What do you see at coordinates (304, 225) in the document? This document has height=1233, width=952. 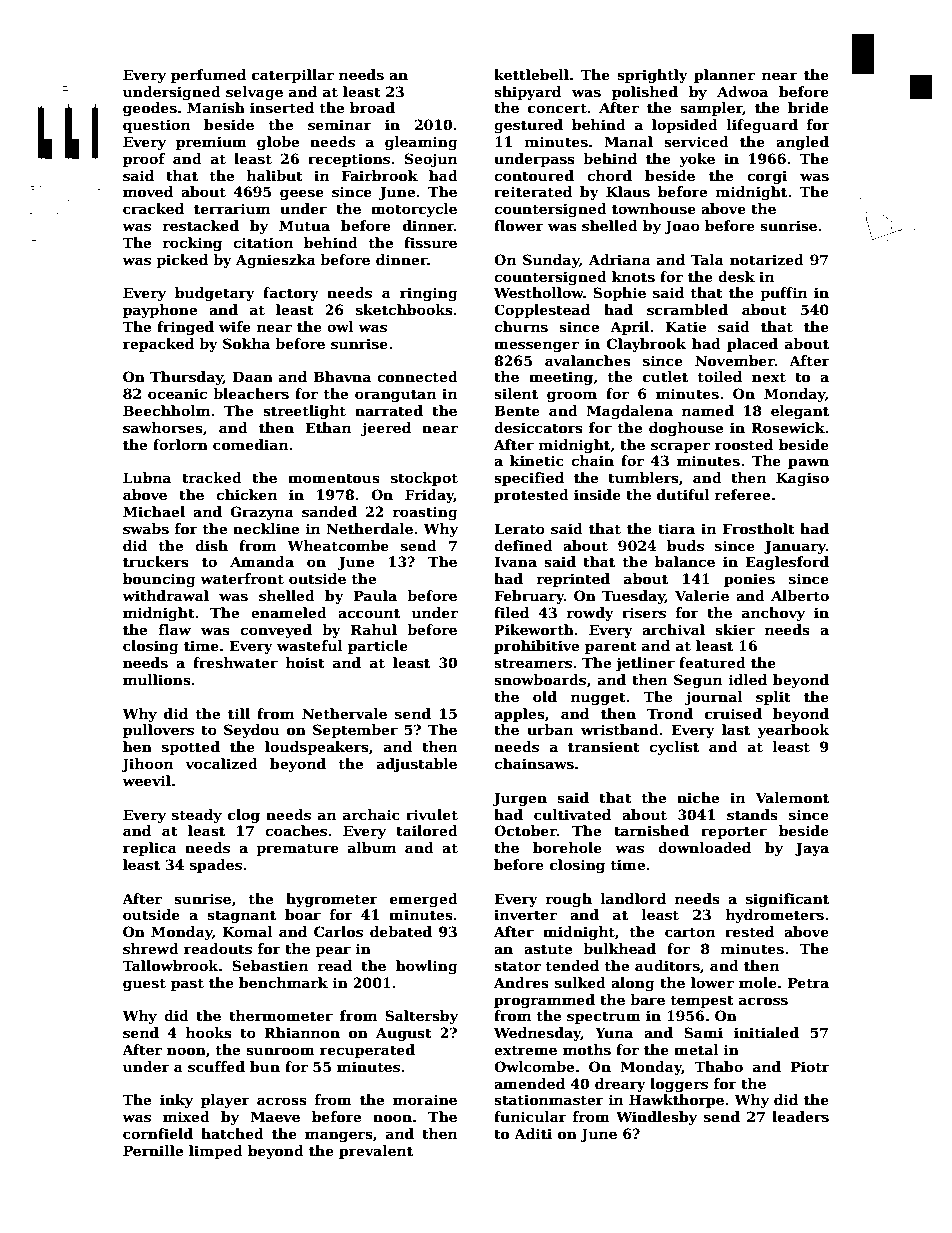 I see `Mutua` at bounding box center [304, 225].
